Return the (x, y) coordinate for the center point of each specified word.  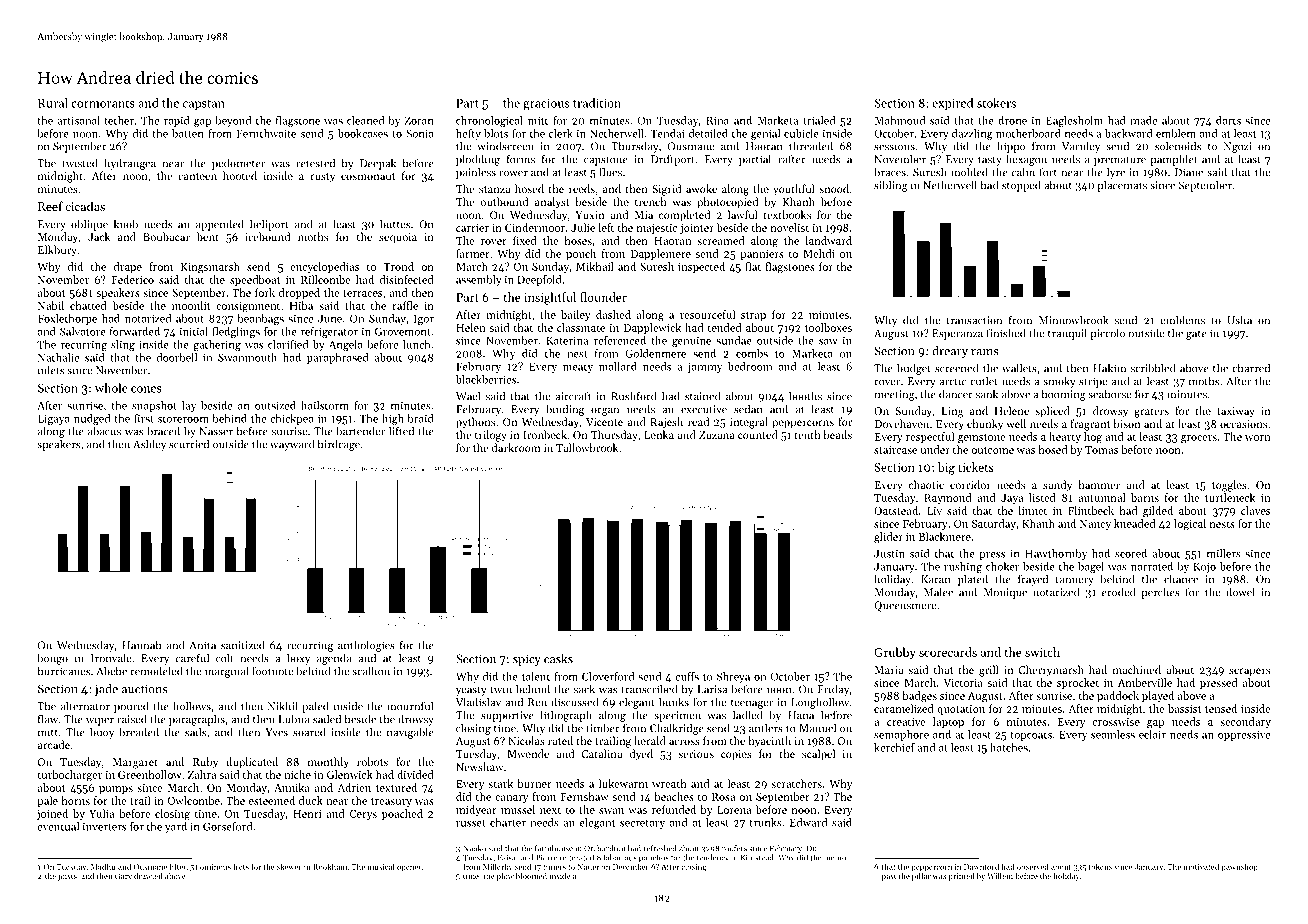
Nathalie (58, 357)
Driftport (673, 160)
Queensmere (905, 606)
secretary (642, 824)
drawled (148, 876)
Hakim (1109, 368)
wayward (292, 445)
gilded (1158, 512)
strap (753, 316)
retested (315, 163)
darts (1228, 120)
